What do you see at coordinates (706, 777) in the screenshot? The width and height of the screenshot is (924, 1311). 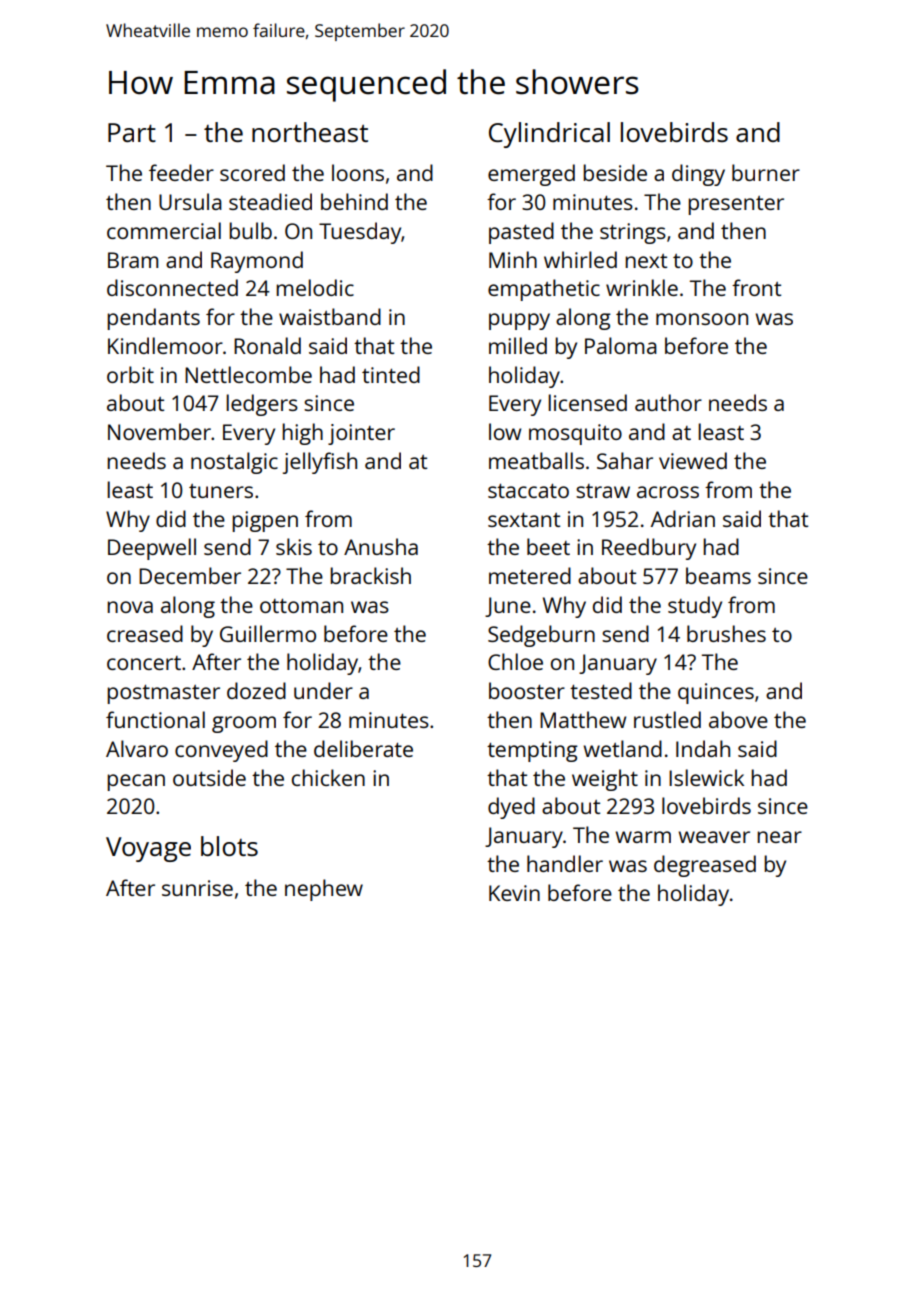 I see `Islewick` at bounding box center [706, 777].
